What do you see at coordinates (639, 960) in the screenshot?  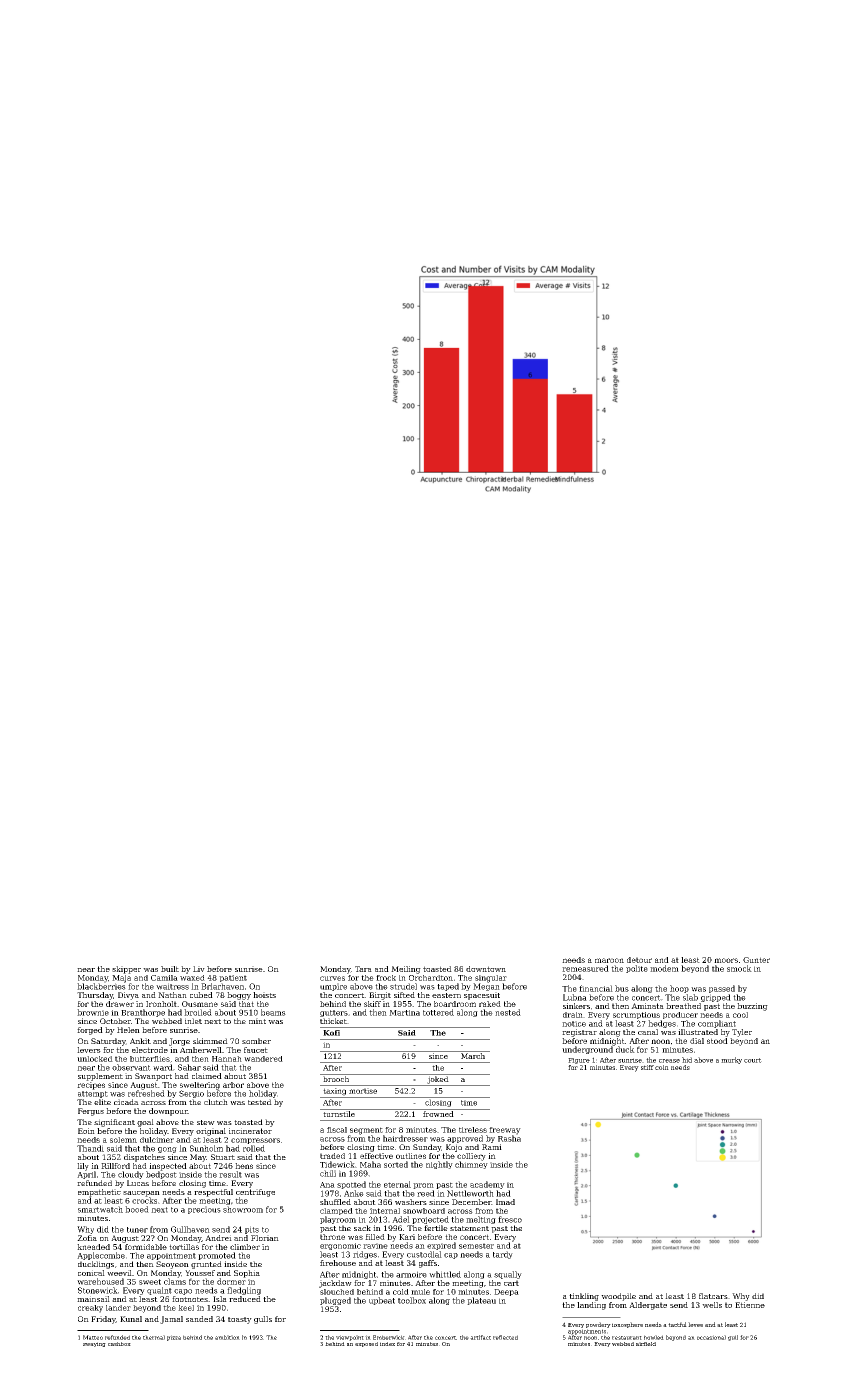 I see `detour` at bounding box center [639, 960].
